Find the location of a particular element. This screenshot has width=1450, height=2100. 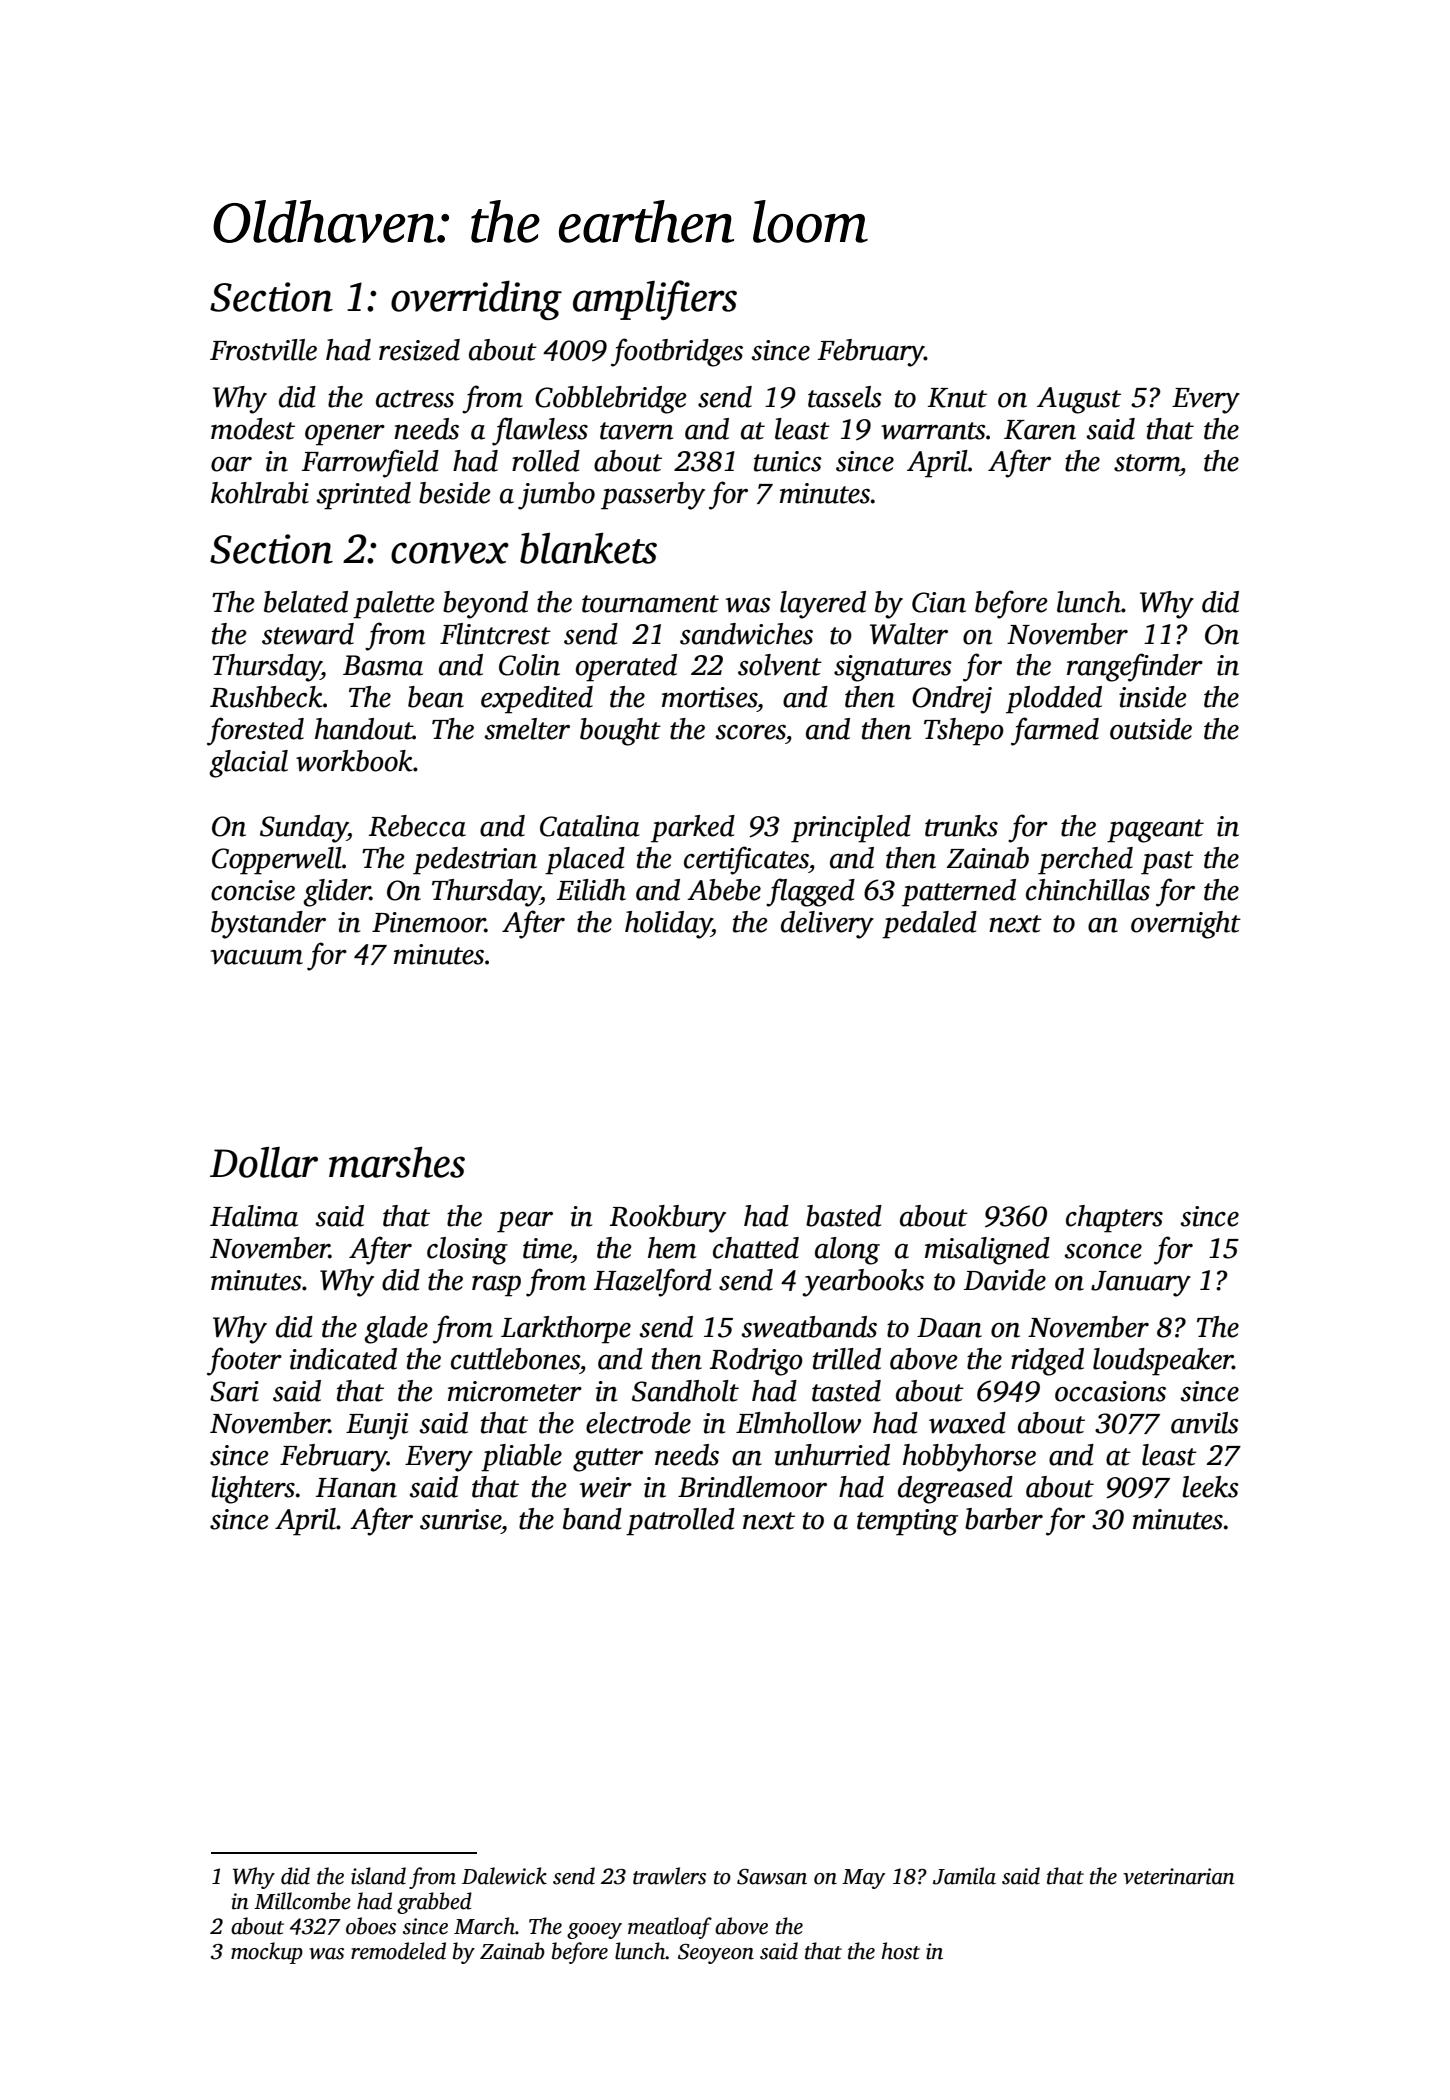

electrode is located at coordinates (638, 1423).
